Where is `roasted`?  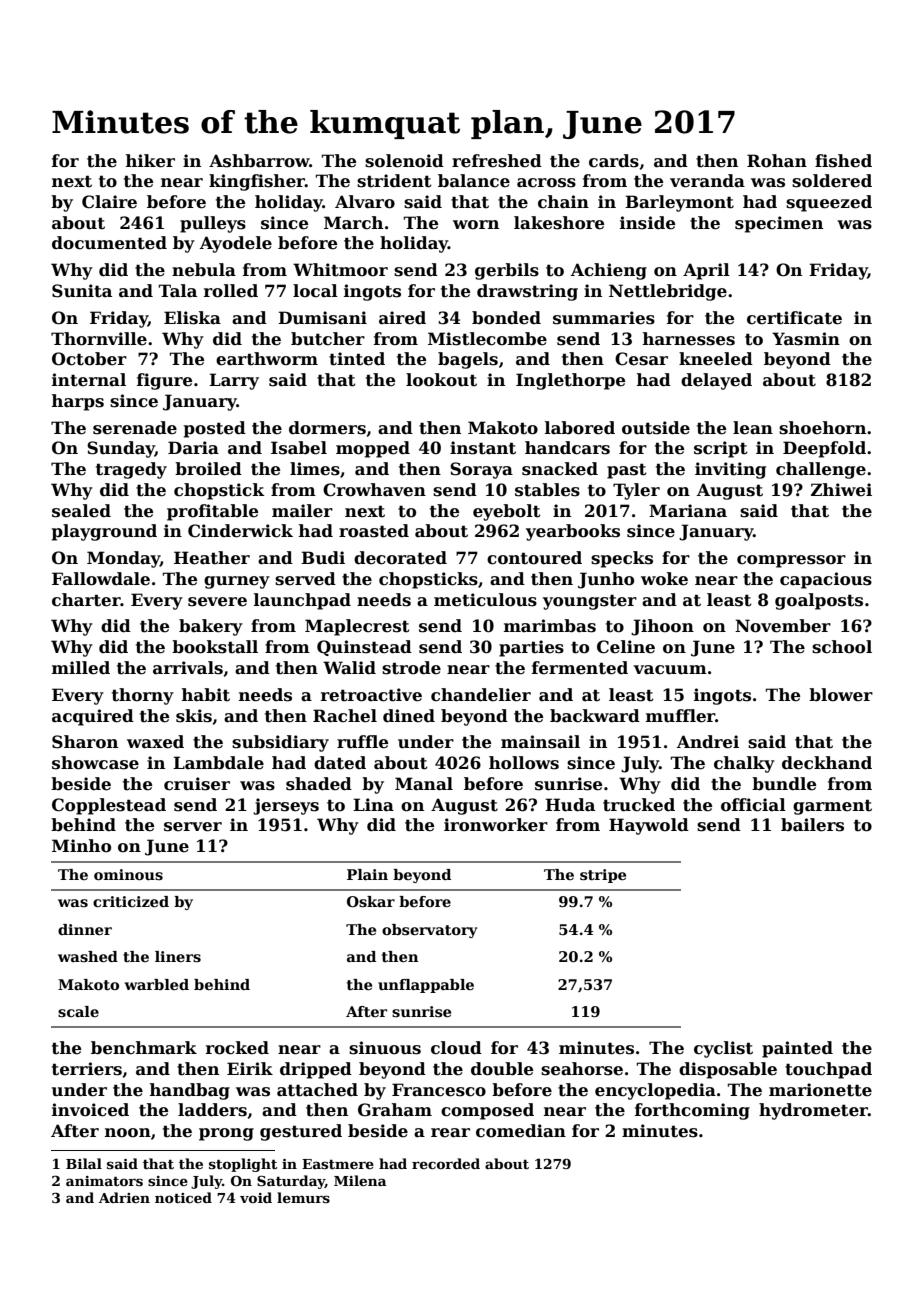
roasted is located at coordinates (374, 531).
